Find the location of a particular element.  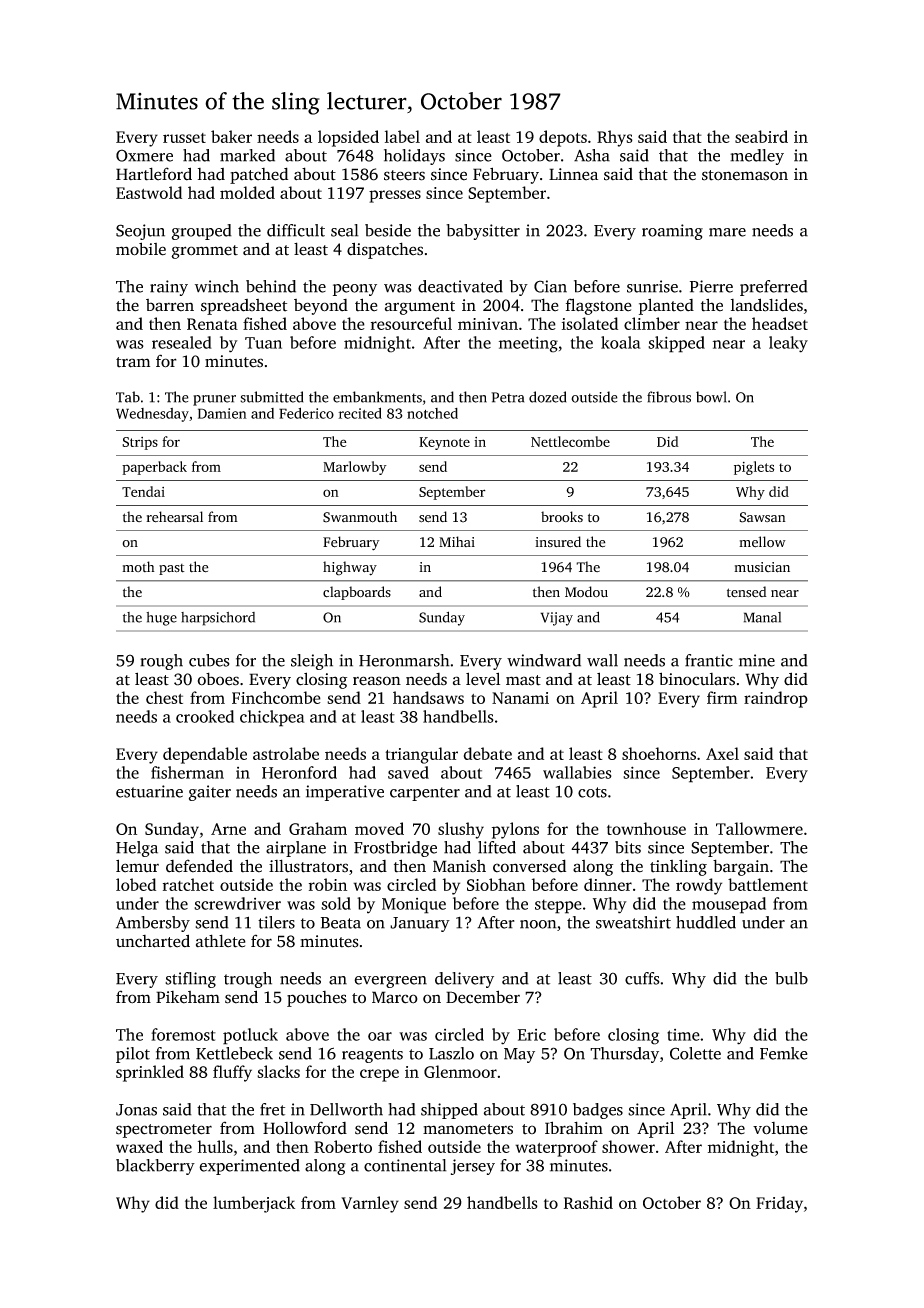

lumberjack is located at coordinates (254, 1204).
